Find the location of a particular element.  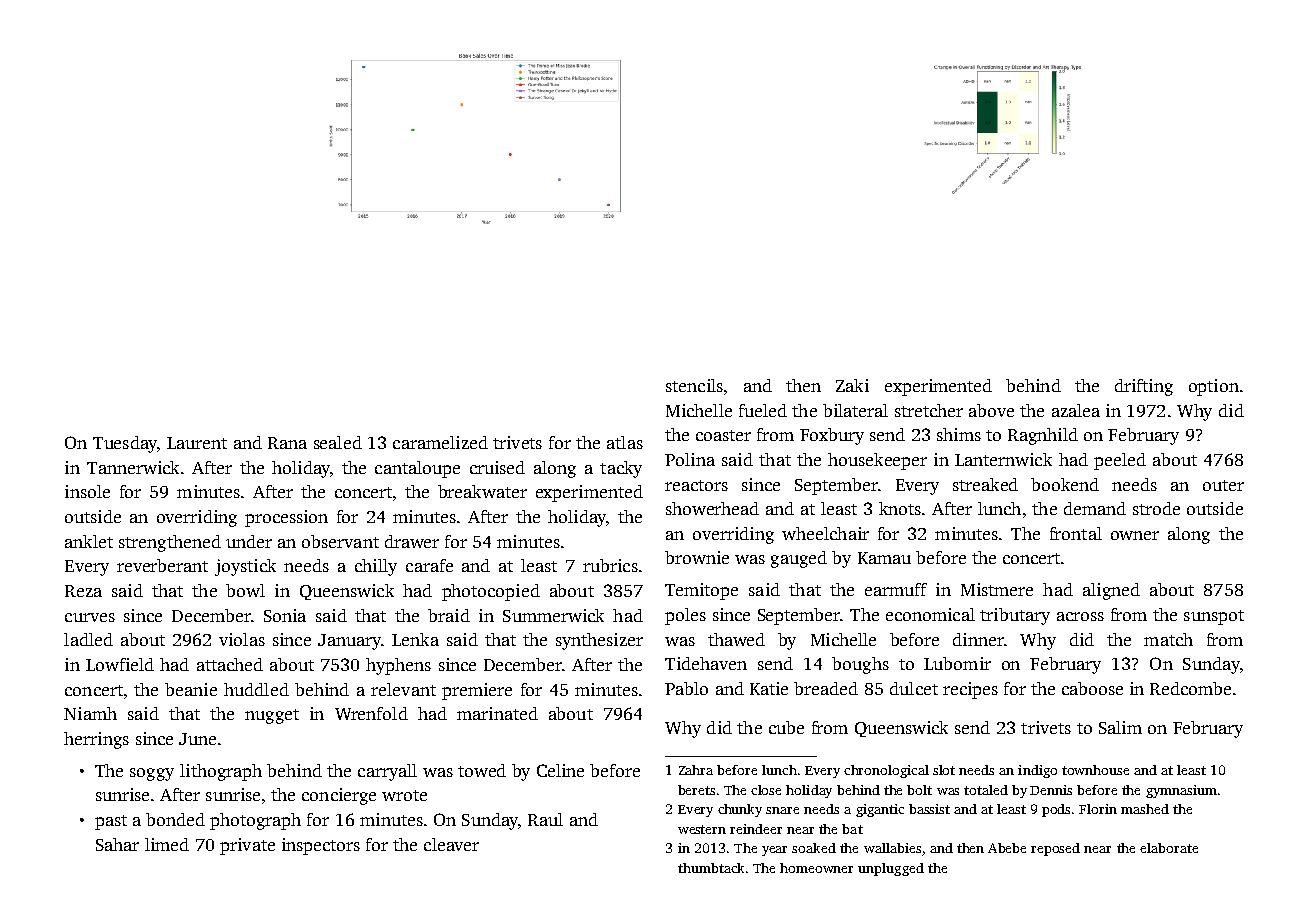

sealed is located at coordinates (338, 442).
